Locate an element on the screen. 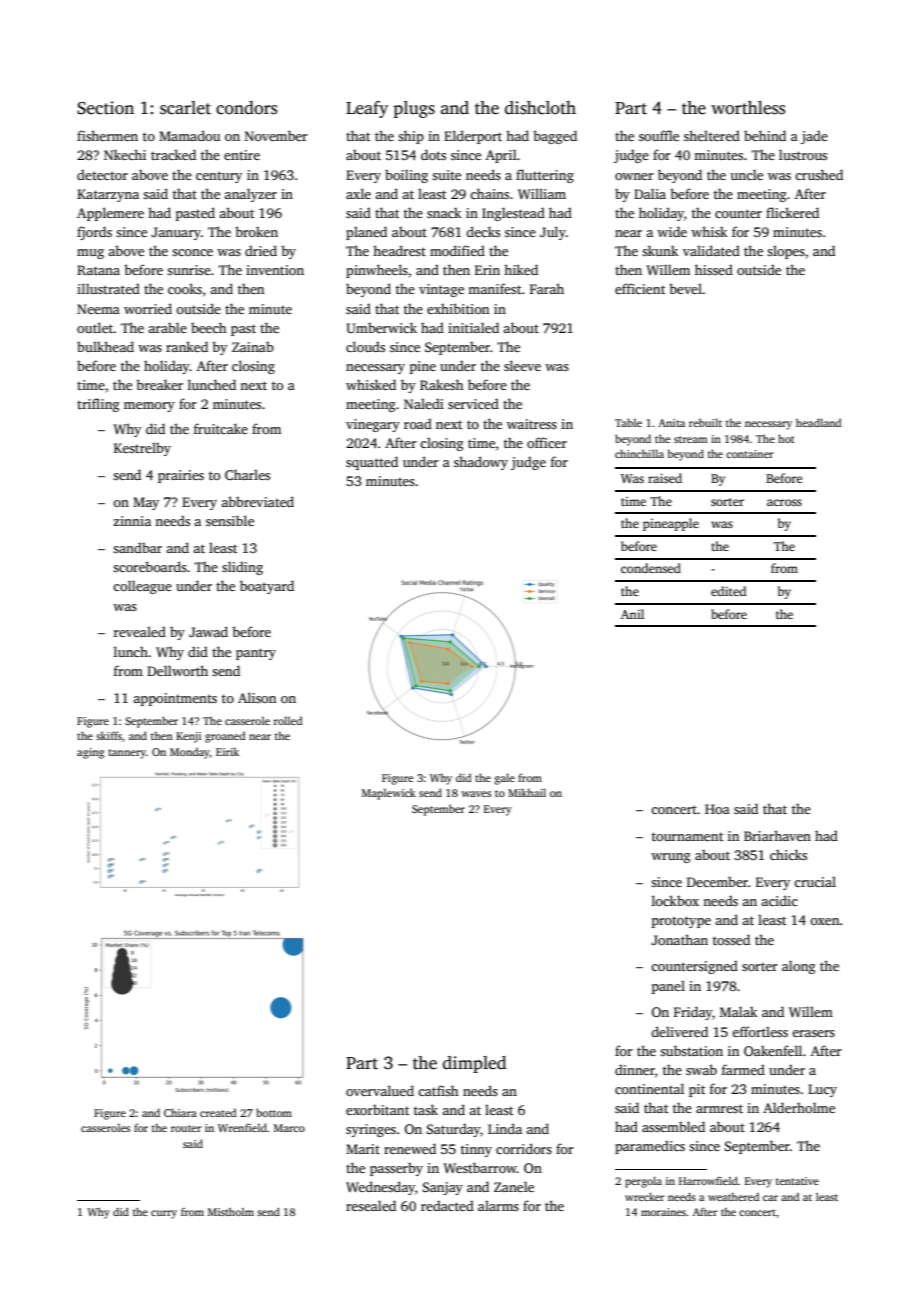 The height and width of the screenshot is (1308, 924). bottom is located at coordinates (274, 1112).
